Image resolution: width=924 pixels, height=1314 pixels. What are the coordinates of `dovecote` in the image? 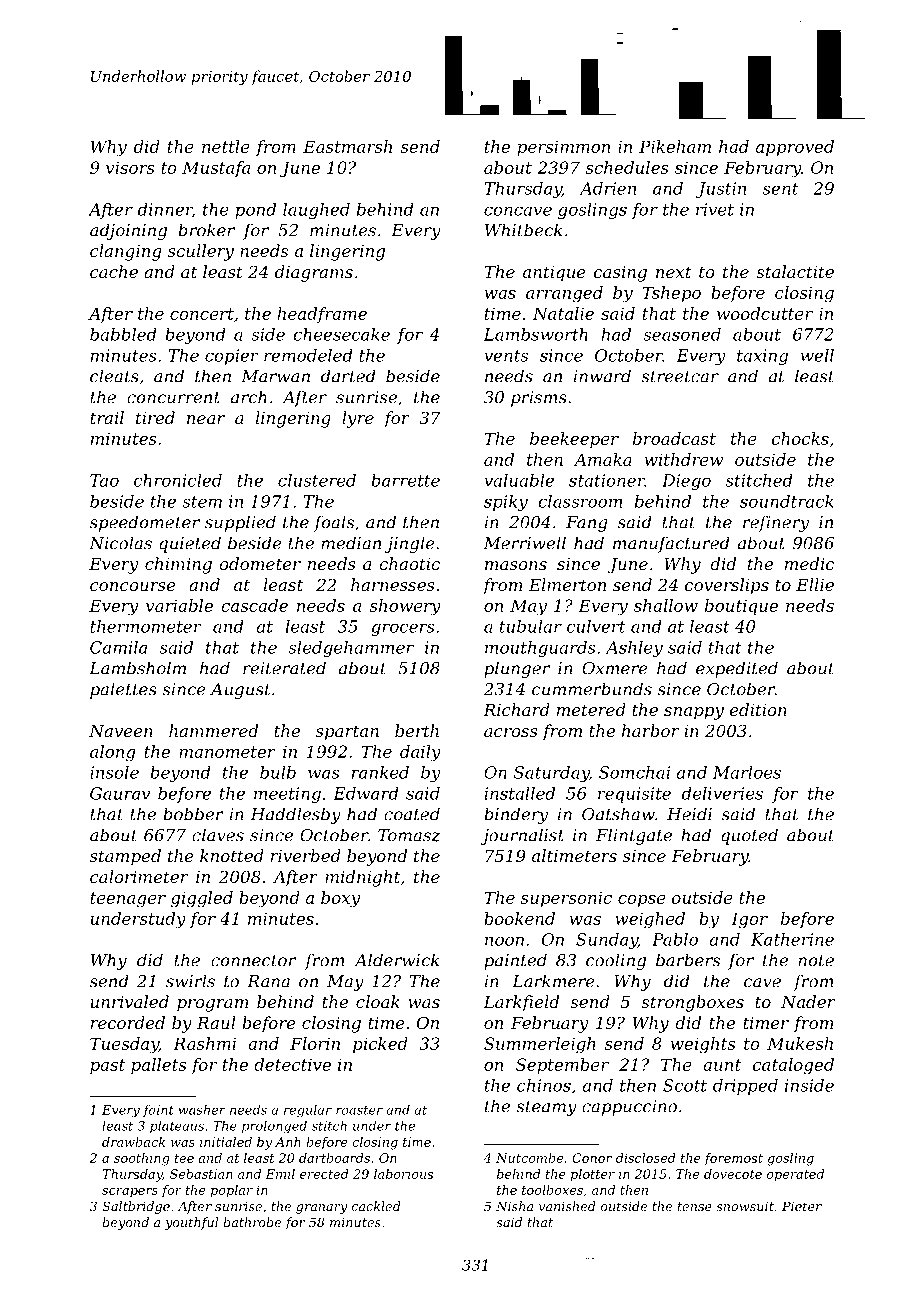 It's located at (733, 1174).
